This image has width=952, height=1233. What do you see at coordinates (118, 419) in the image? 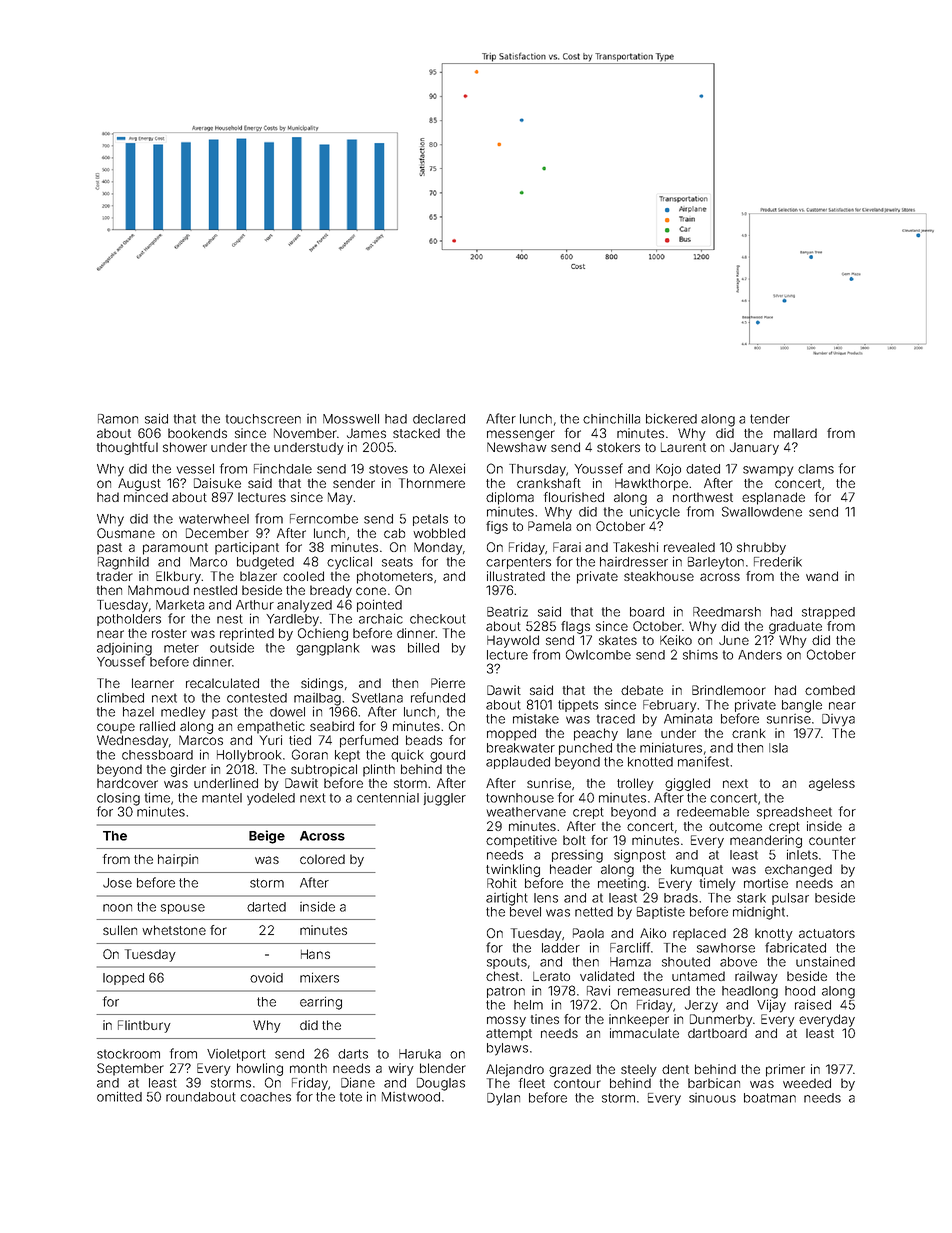
I see `Ramon` at bounding box center [118, 419].
